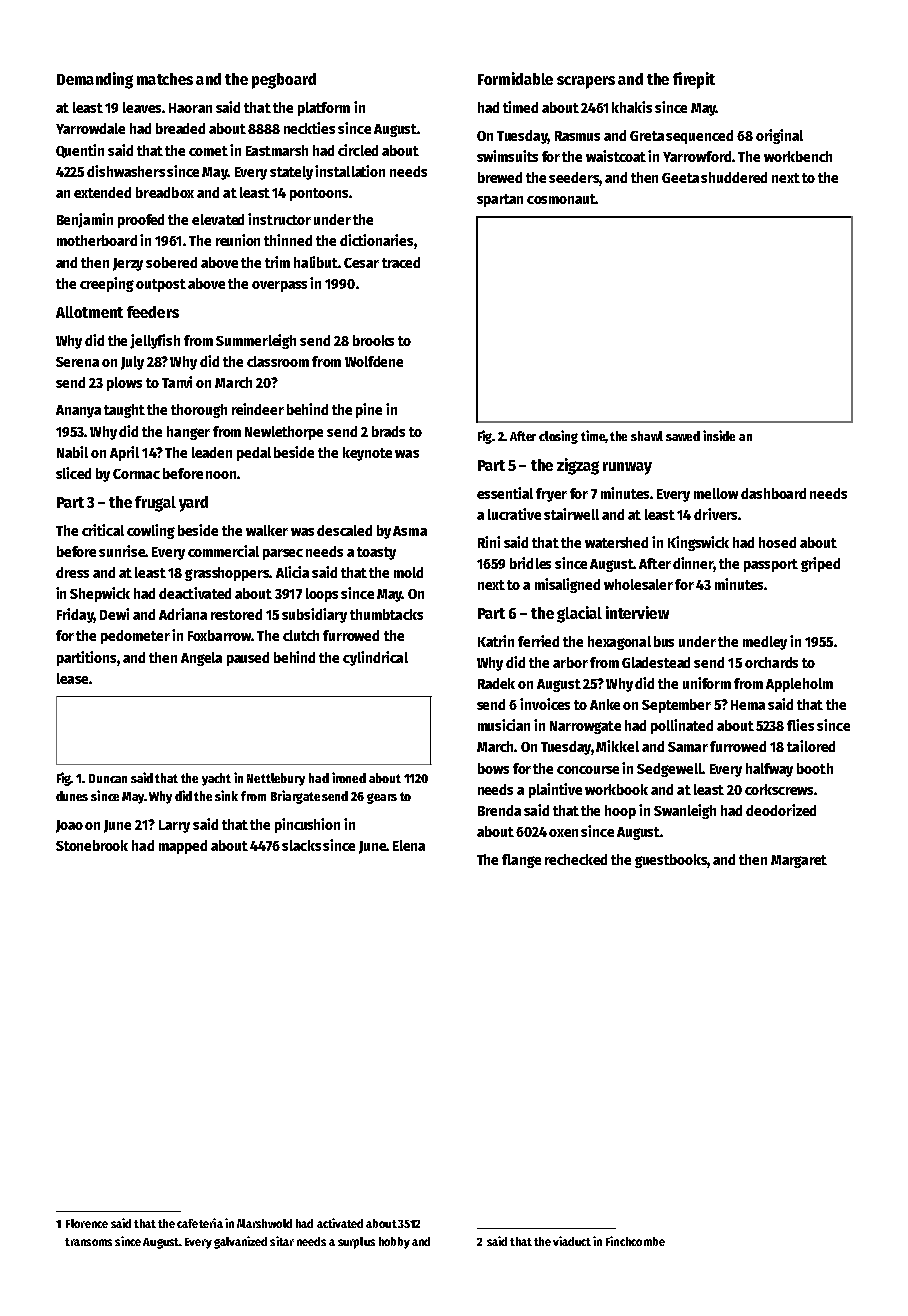  I want to click on paused, so click(248, 659).
